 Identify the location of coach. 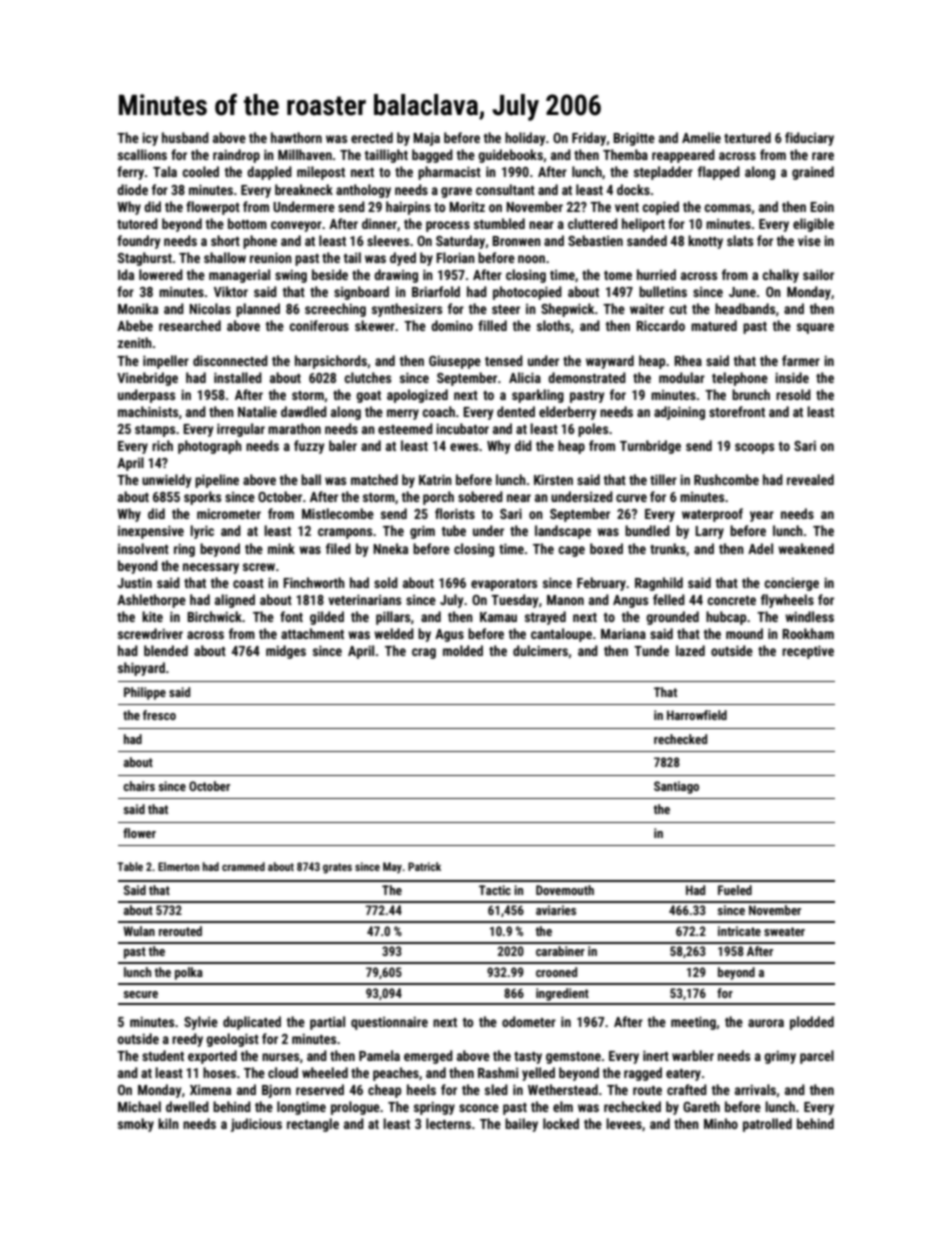
(438, 411).
